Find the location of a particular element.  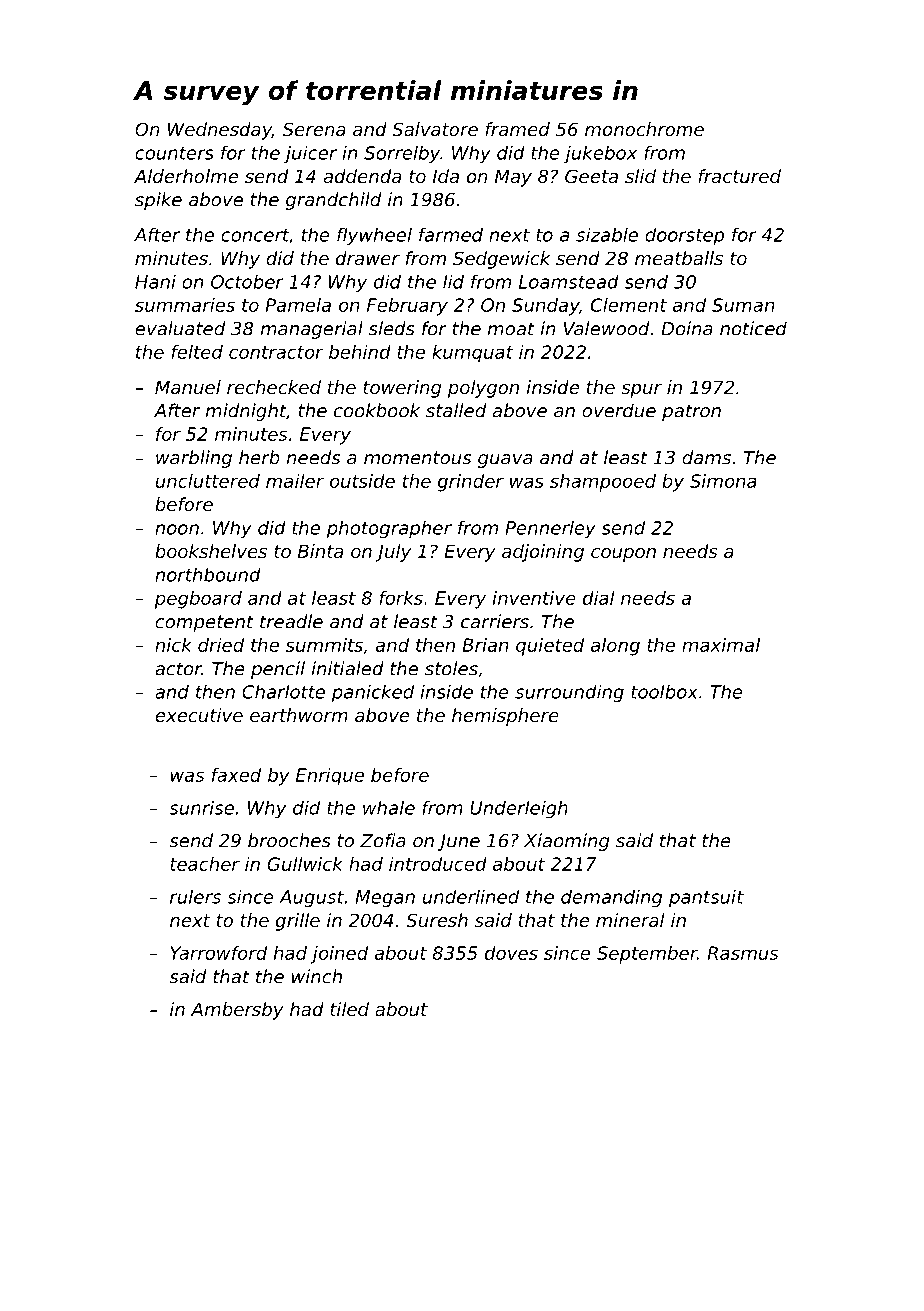

felted is located at coordinates (197, 352).
